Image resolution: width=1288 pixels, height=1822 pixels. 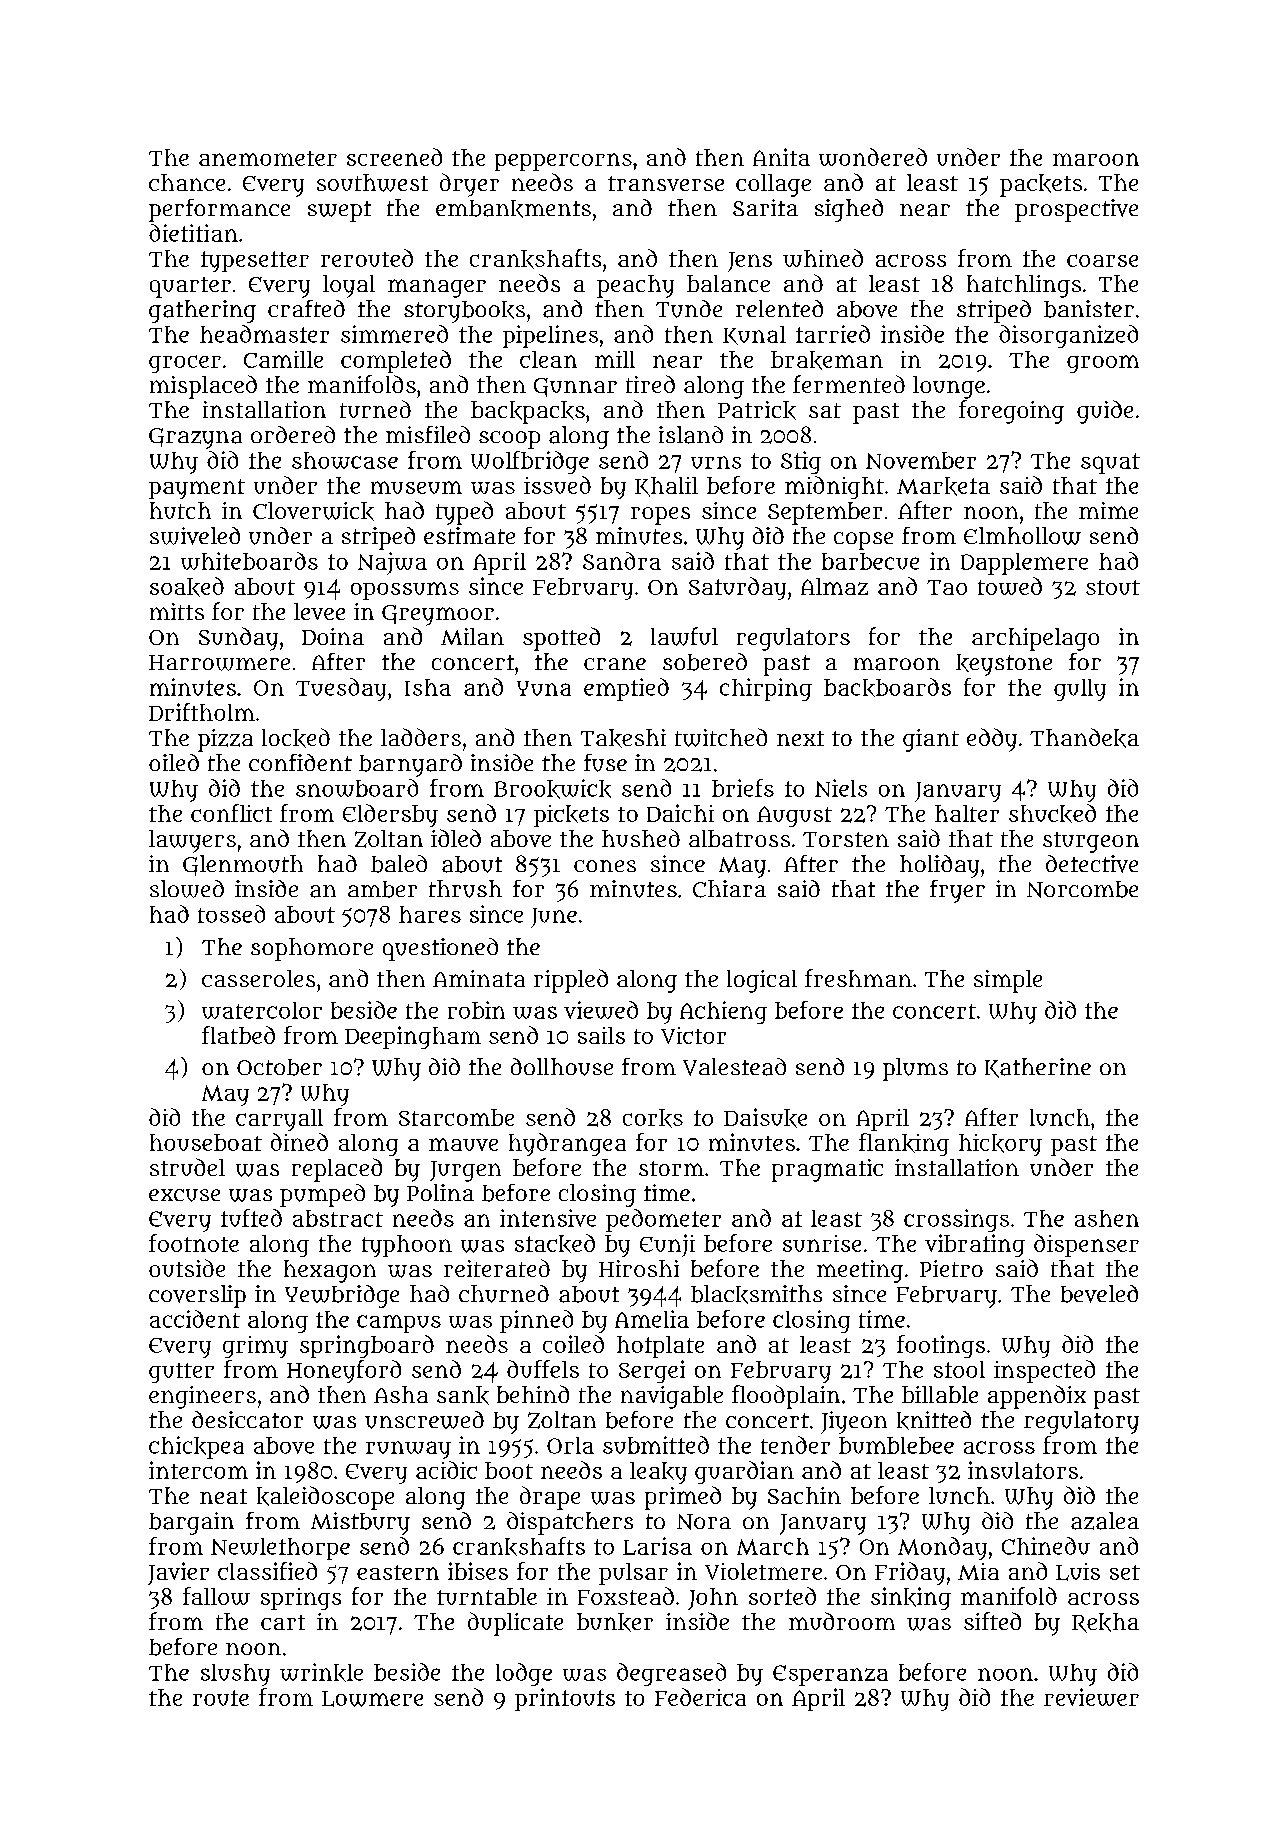 What do you see at coordinates (372, 1699) in the document?
I see `Lowmere` at bounding box center [372, 1699].
